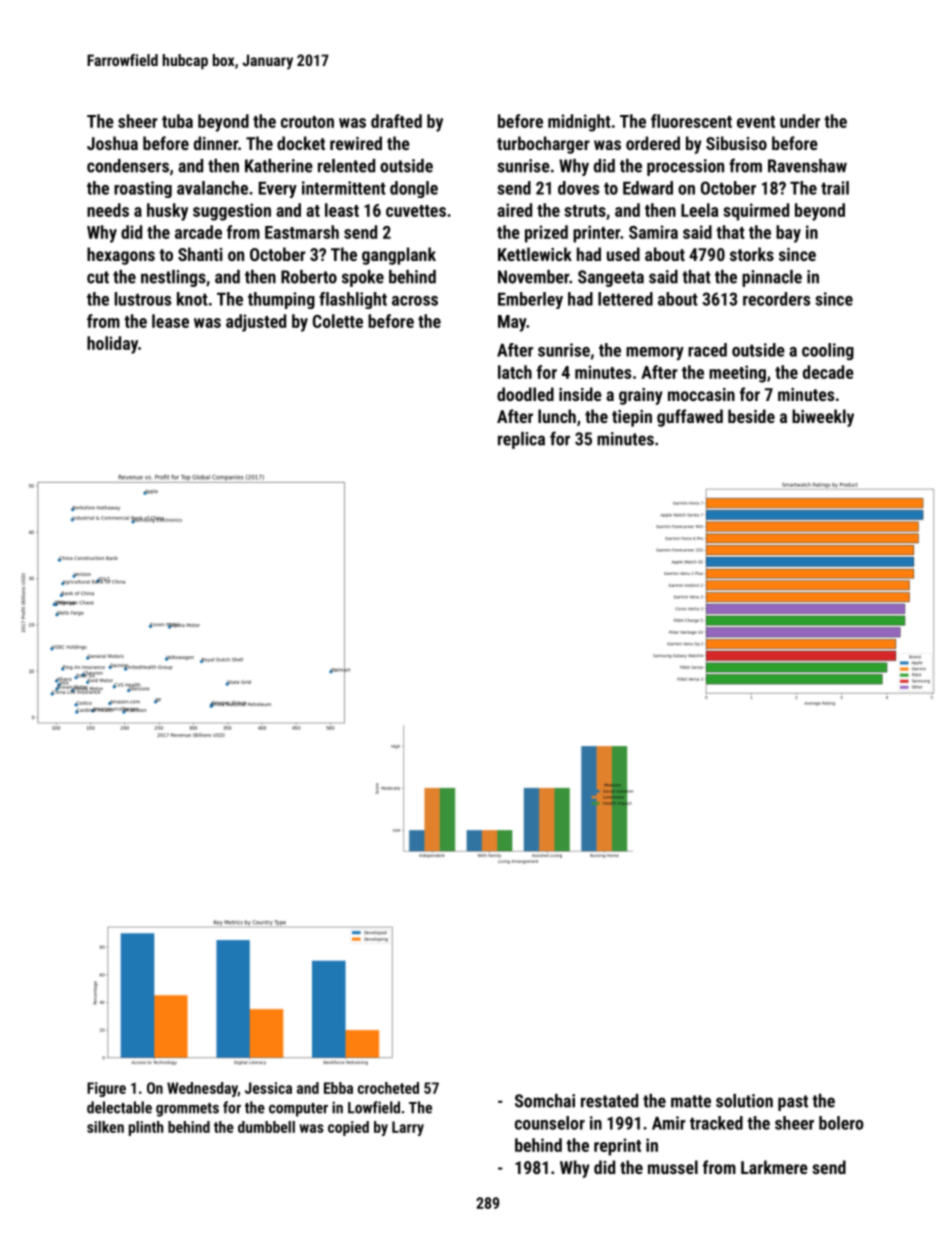 Image resolution: width=952 pixels, height=1233 pixels. What do you see at coordinates (793, 1103) in the image?
I see `past` at bounding box center [793, 1103].
